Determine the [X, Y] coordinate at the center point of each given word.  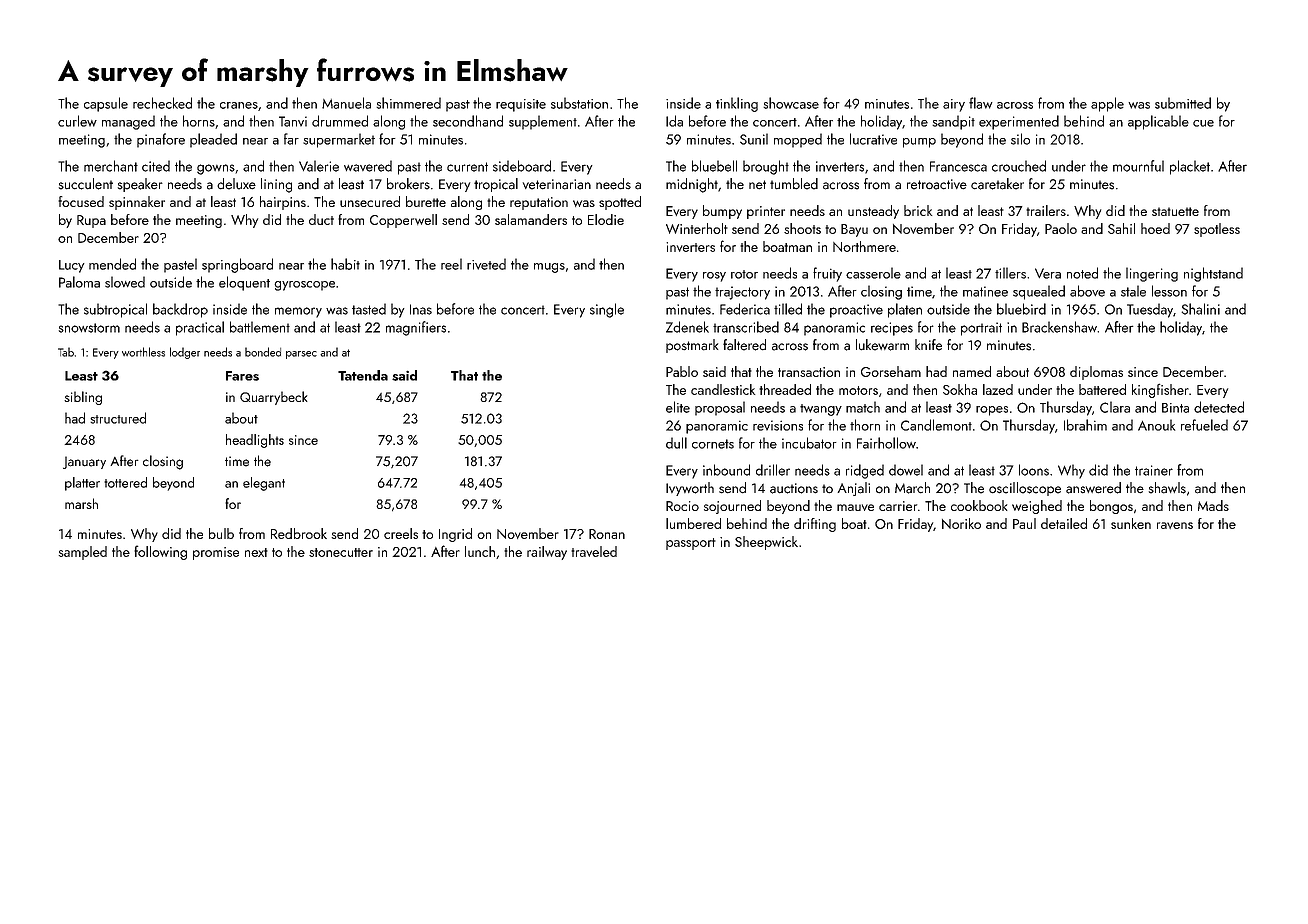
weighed [1037, 507]
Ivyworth [690, 489]
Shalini [1200, 309]
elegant [264, 484]
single [607, 310]
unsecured [370, 201]
